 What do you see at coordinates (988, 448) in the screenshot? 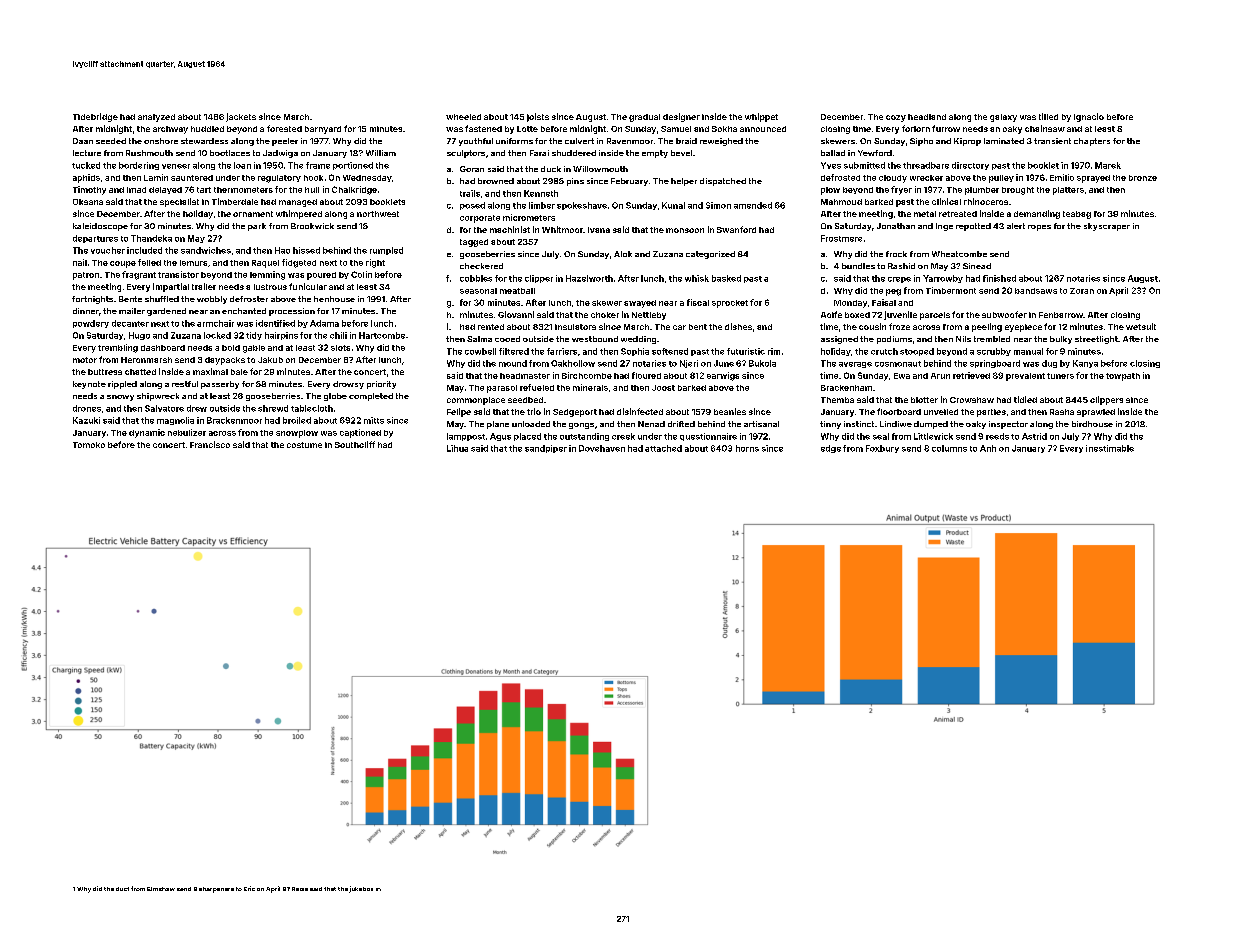
I see `Anh` at bounding box center [988, 448].
